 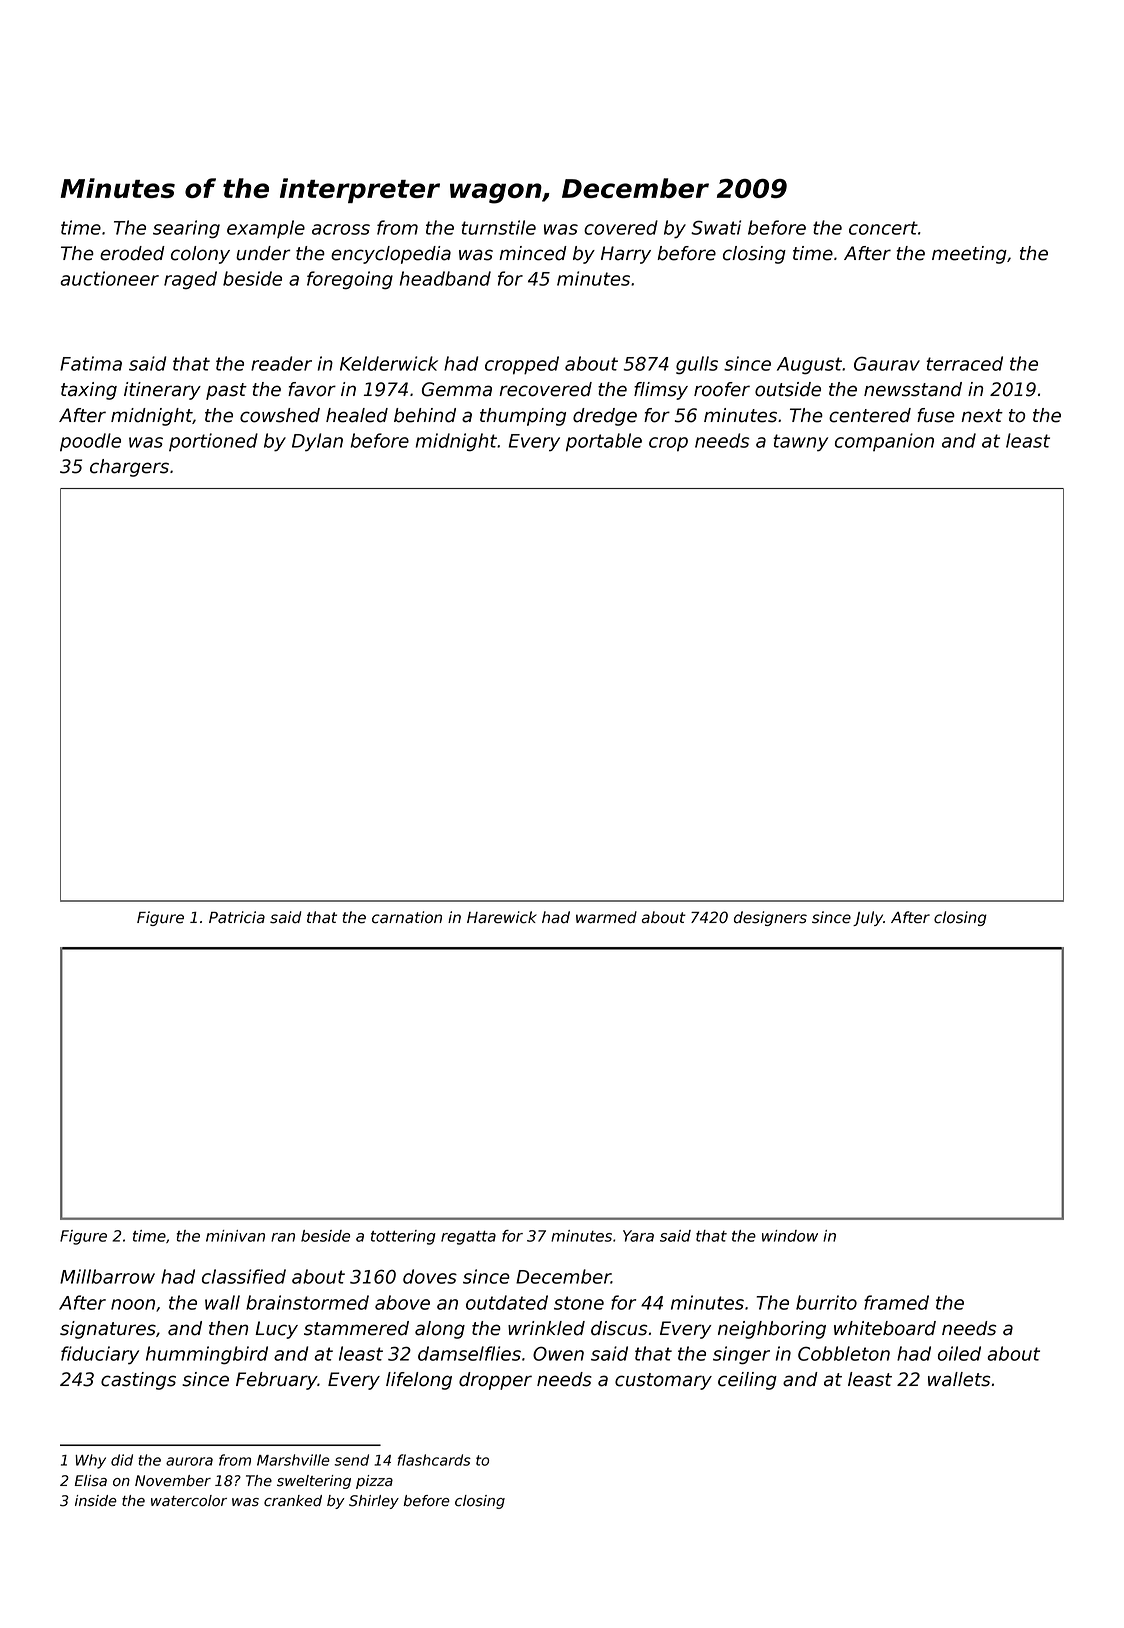 What do you see at coordinates (440, 1330) in the screenshot?
I see `along` at bounding box center [440, 1330].
